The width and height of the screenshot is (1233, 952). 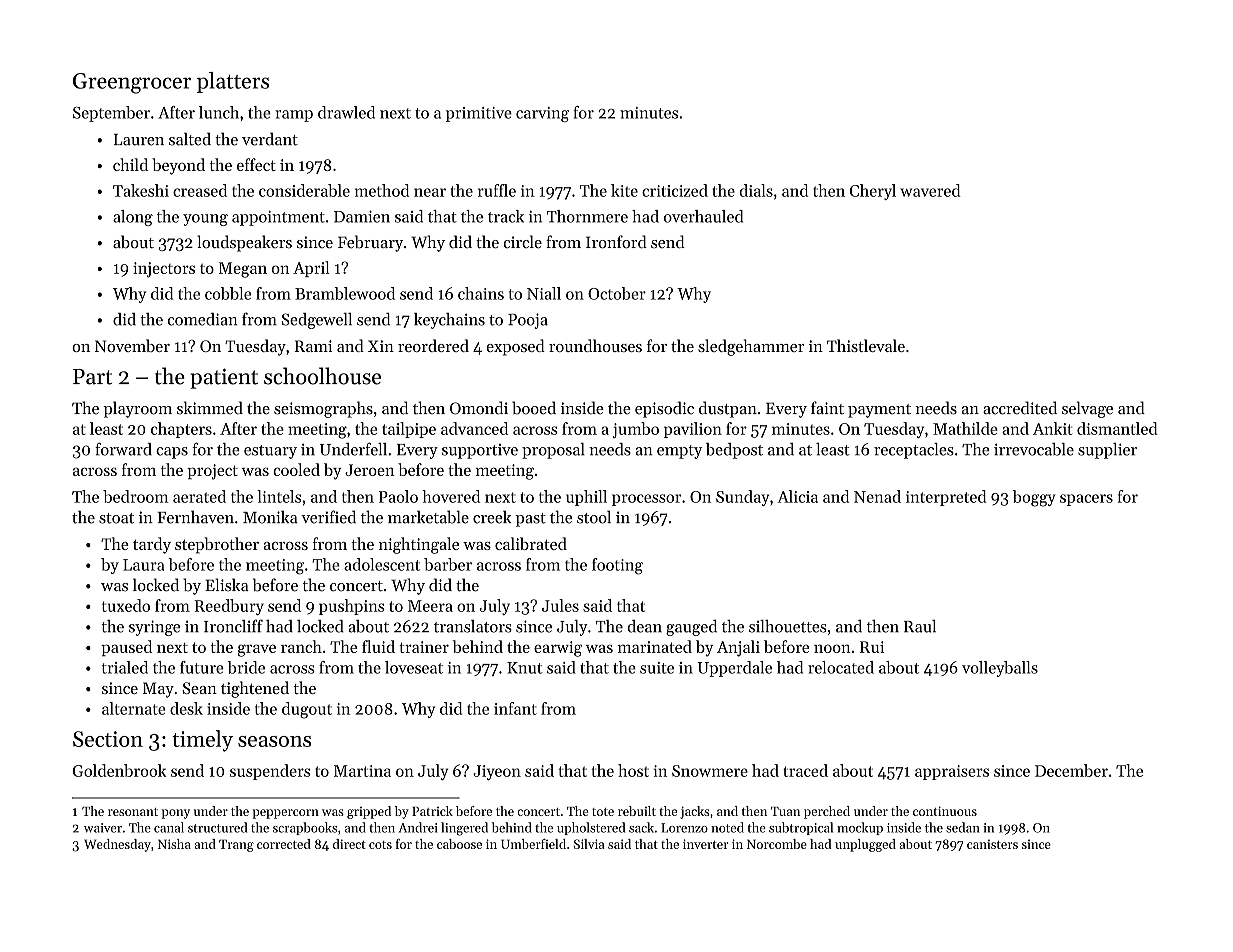 I want to click on corrected, so click(x=284, y=844).
